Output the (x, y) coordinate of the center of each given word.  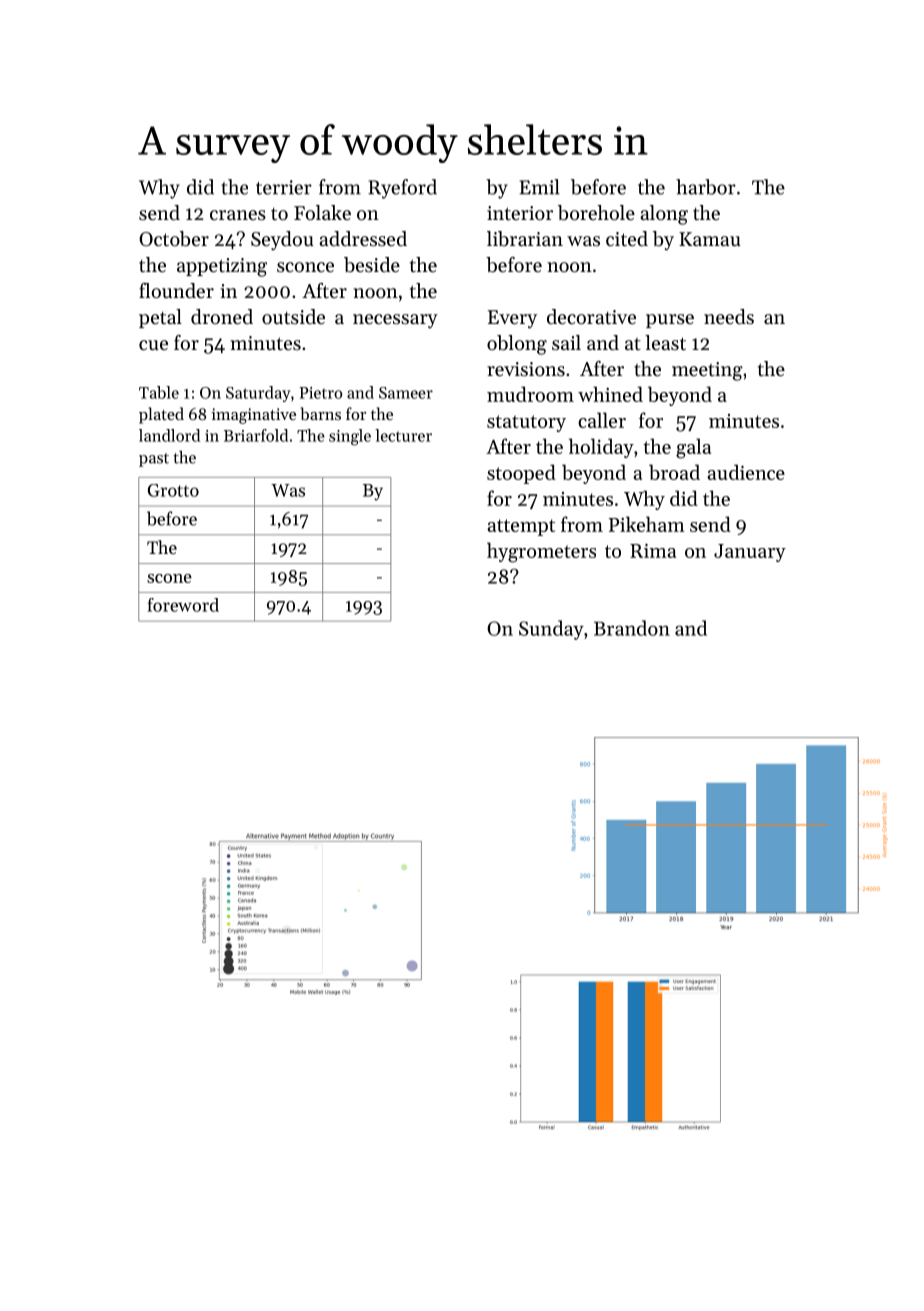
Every (512, 319)
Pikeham (647, 524)
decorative (591, 317)
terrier (284, 187)
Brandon (632, 628)
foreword (183, 605)
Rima (653, 551)
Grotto (173, 490)
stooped (521, 474)
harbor (706, 187)
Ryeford (402, 189)
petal (160, 318)
